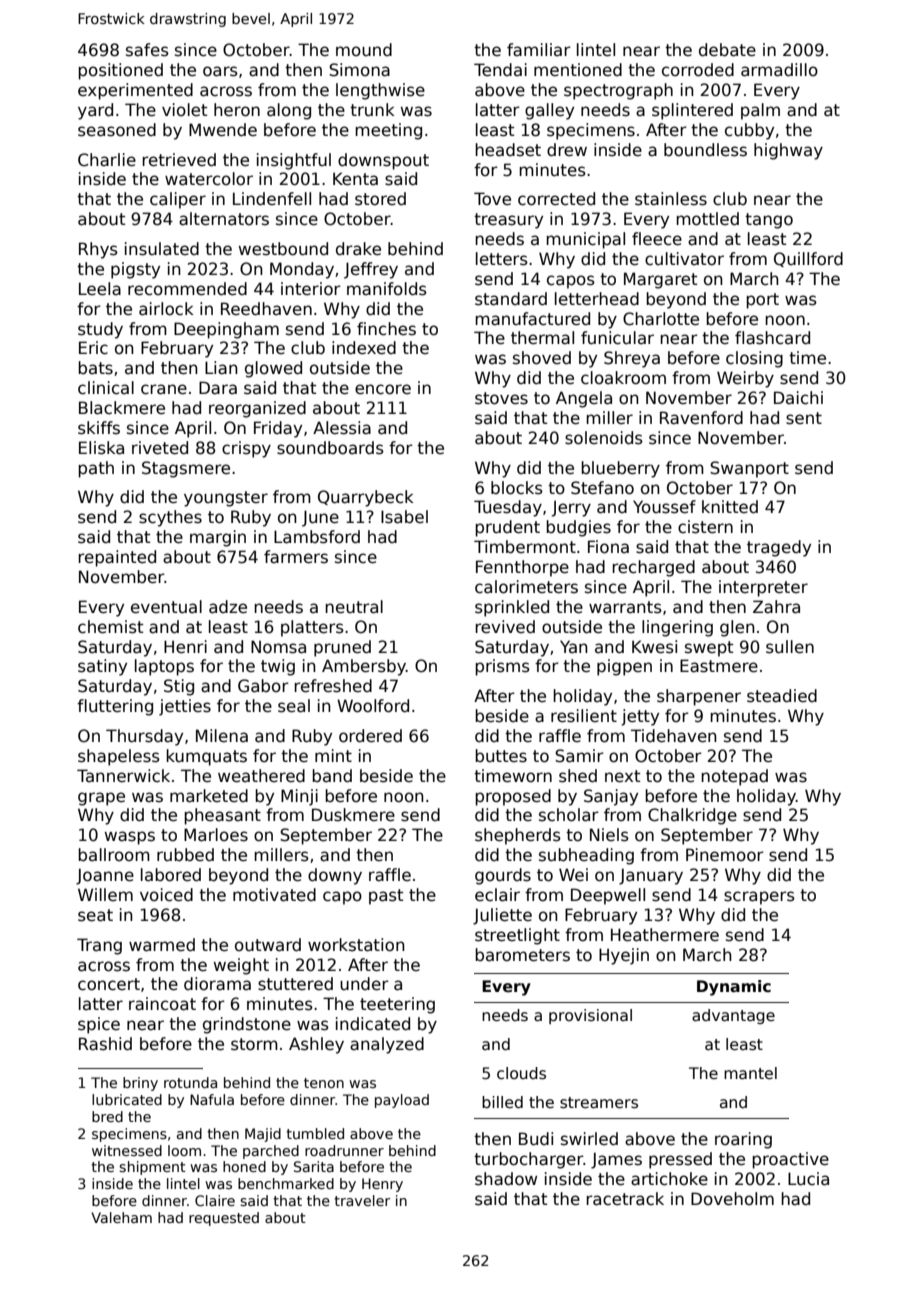  Describe the element at coordinates (105, 1044) in the screenshot. I see `Rashid` at that location.
